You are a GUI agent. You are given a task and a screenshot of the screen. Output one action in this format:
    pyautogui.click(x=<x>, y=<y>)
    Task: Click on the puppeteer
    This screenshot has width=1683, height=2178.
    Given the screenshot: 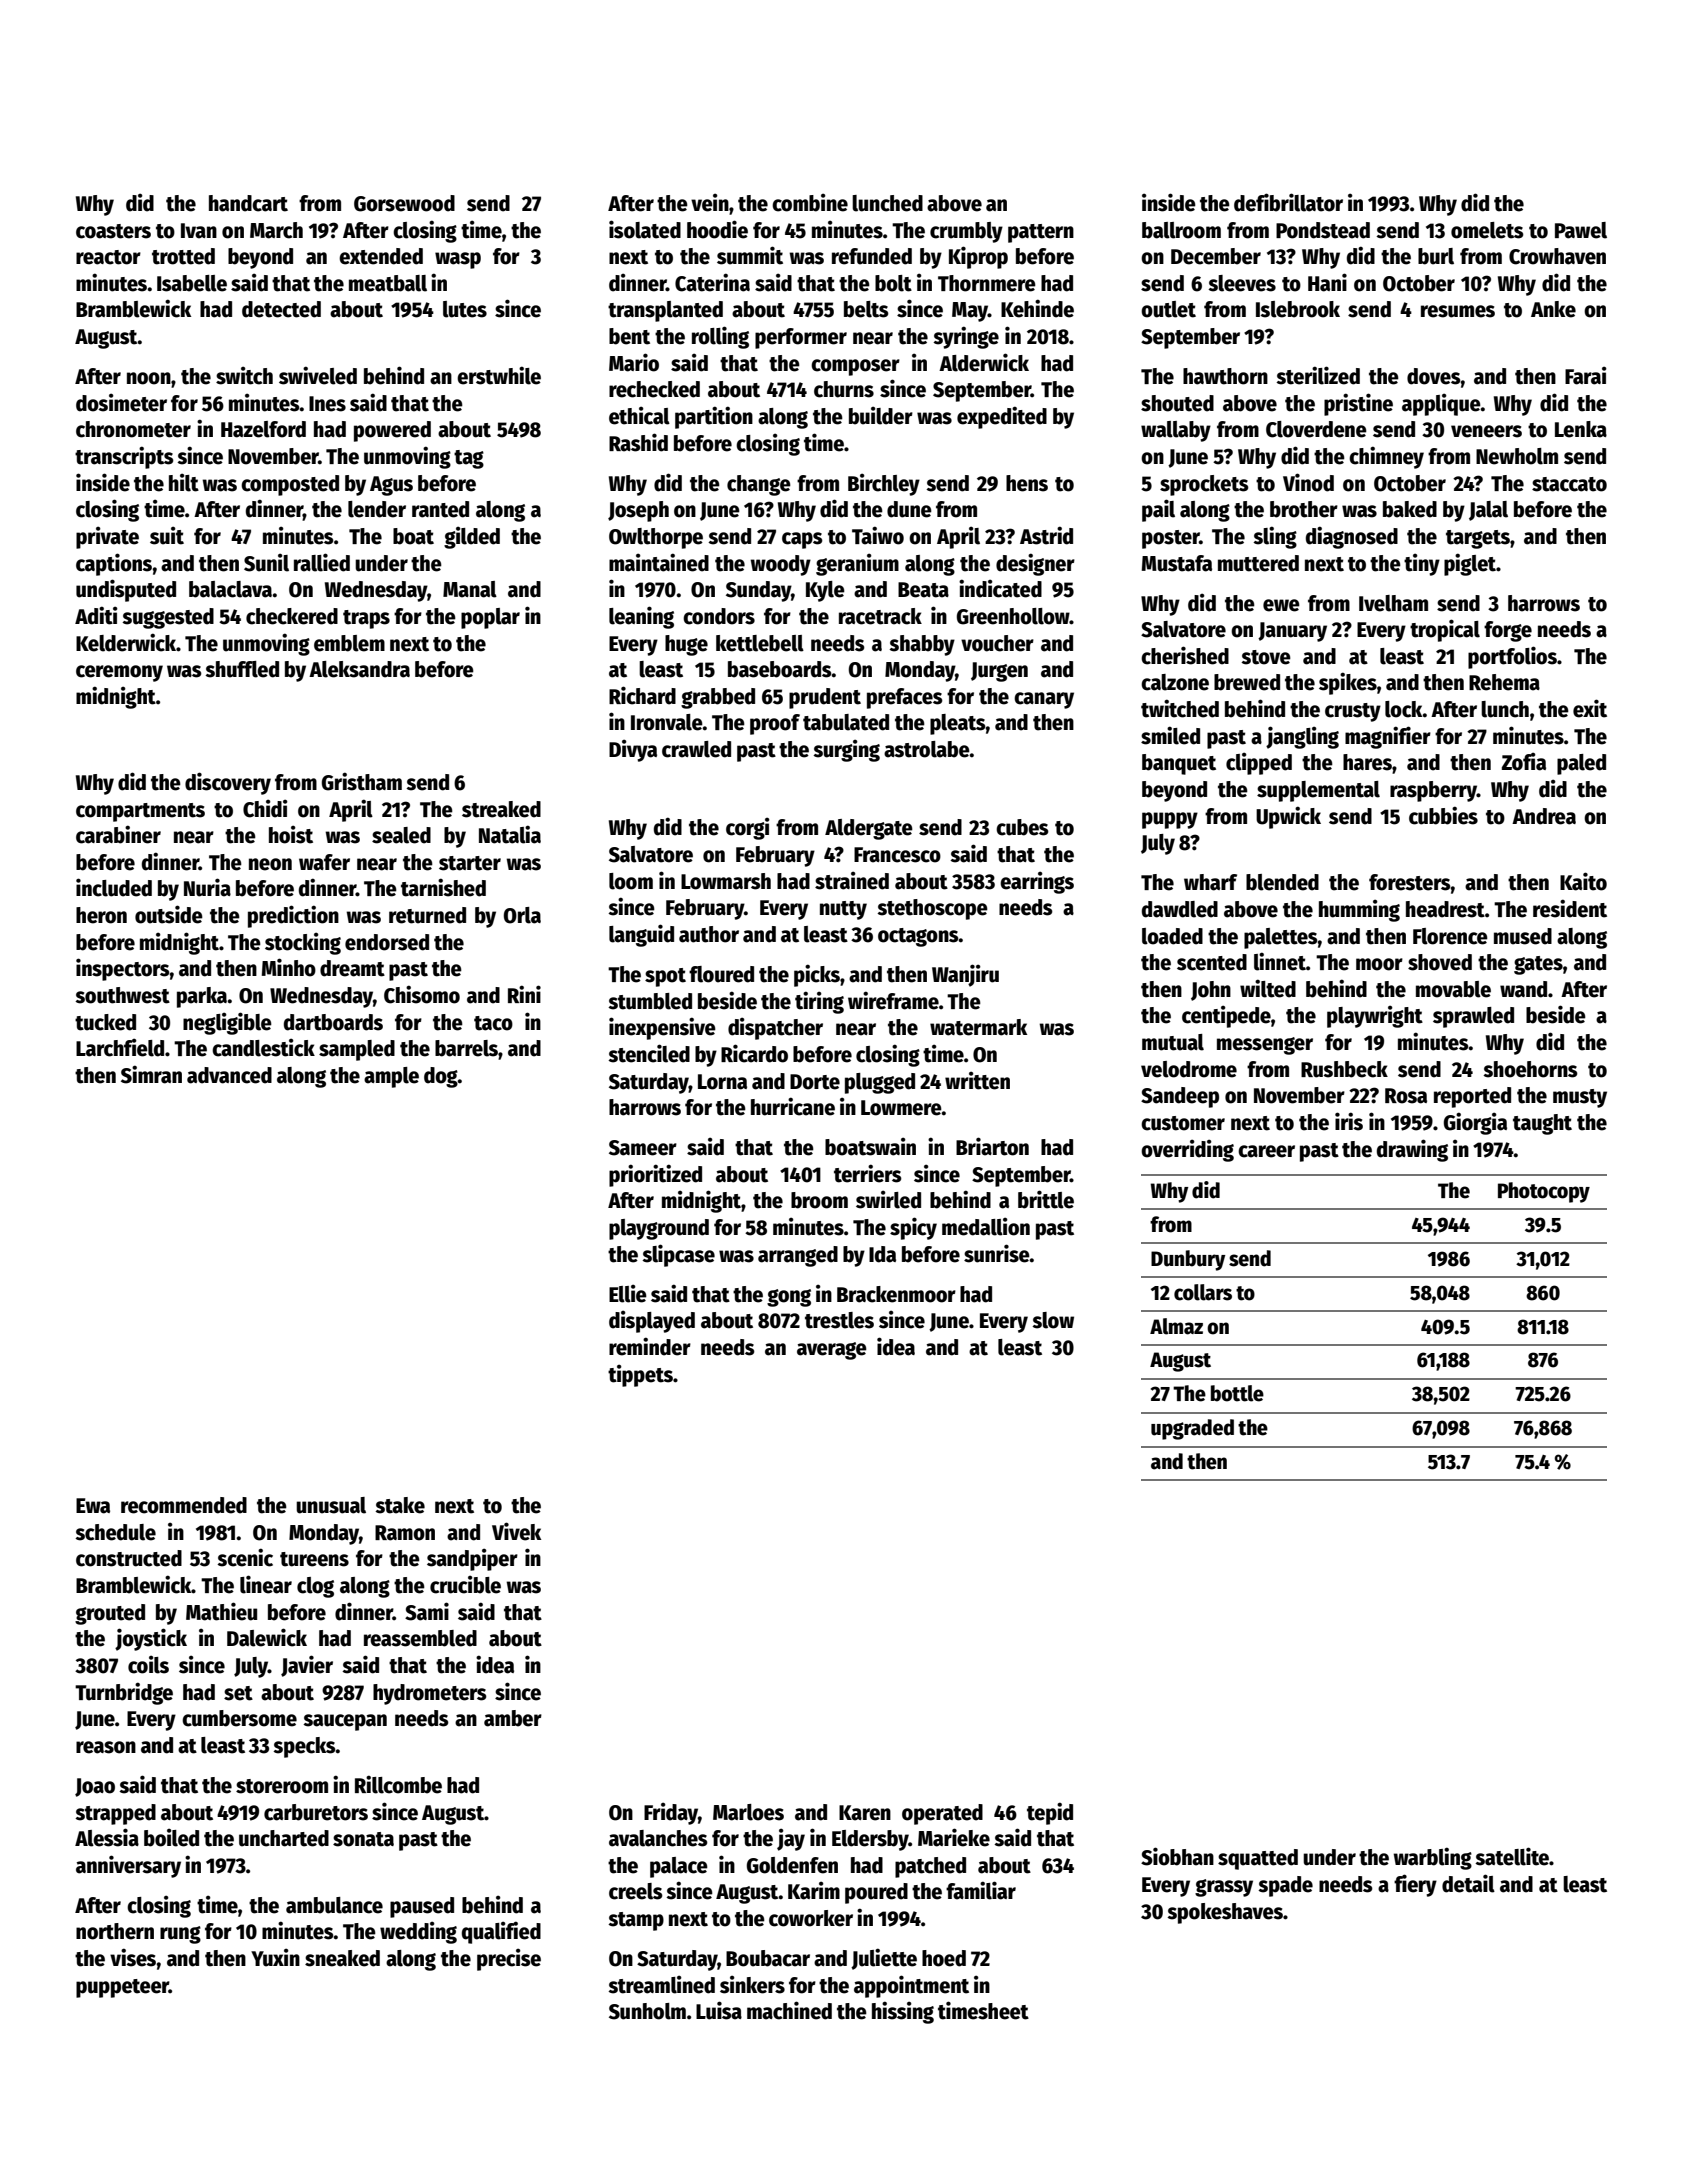 What is the action you would take?
    pyautogui.click(x=122, y=1988)
